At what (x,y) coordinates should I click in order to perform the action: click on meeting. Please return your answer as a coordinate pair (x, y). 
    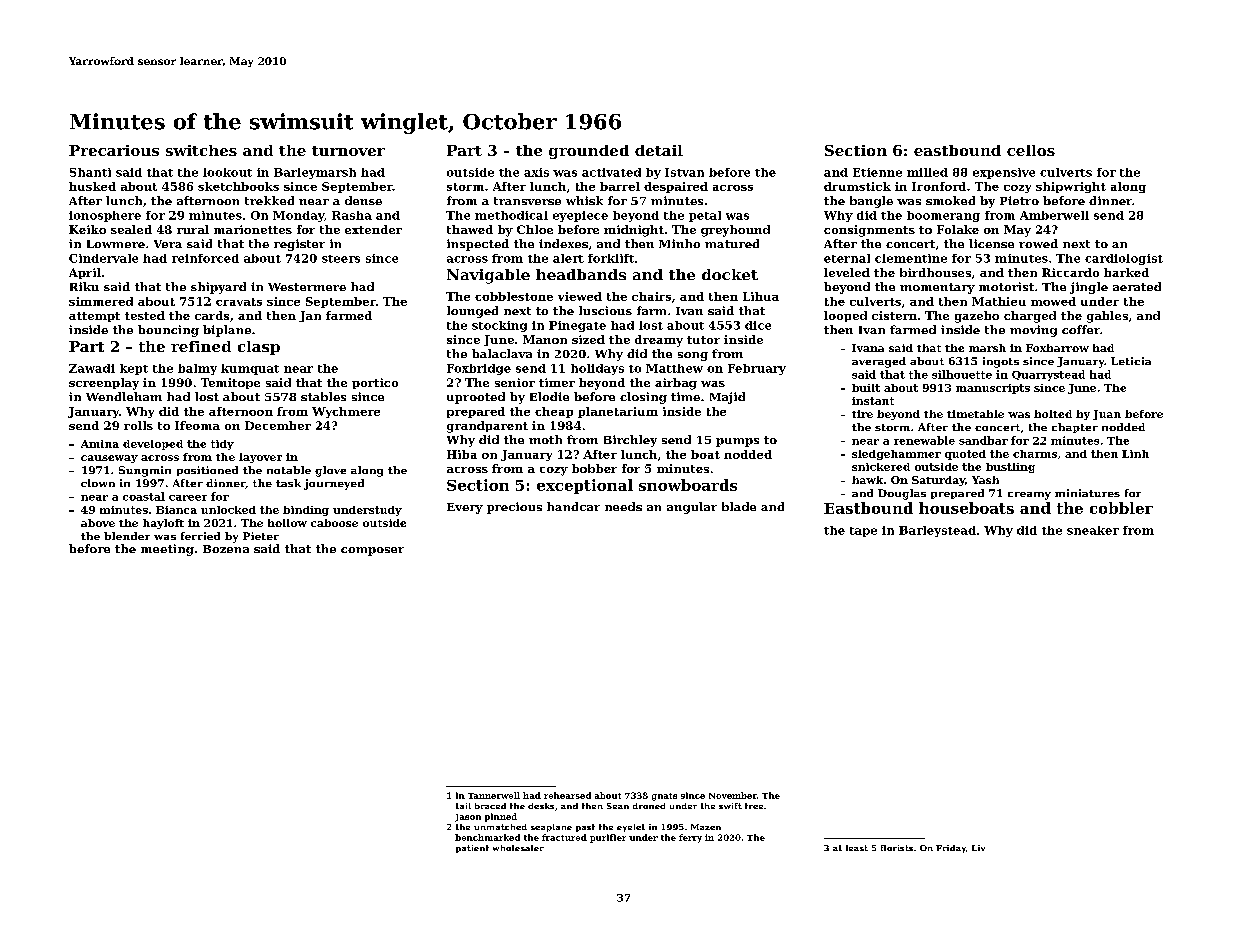
    Looking at the image, I should click on (167, 550).
